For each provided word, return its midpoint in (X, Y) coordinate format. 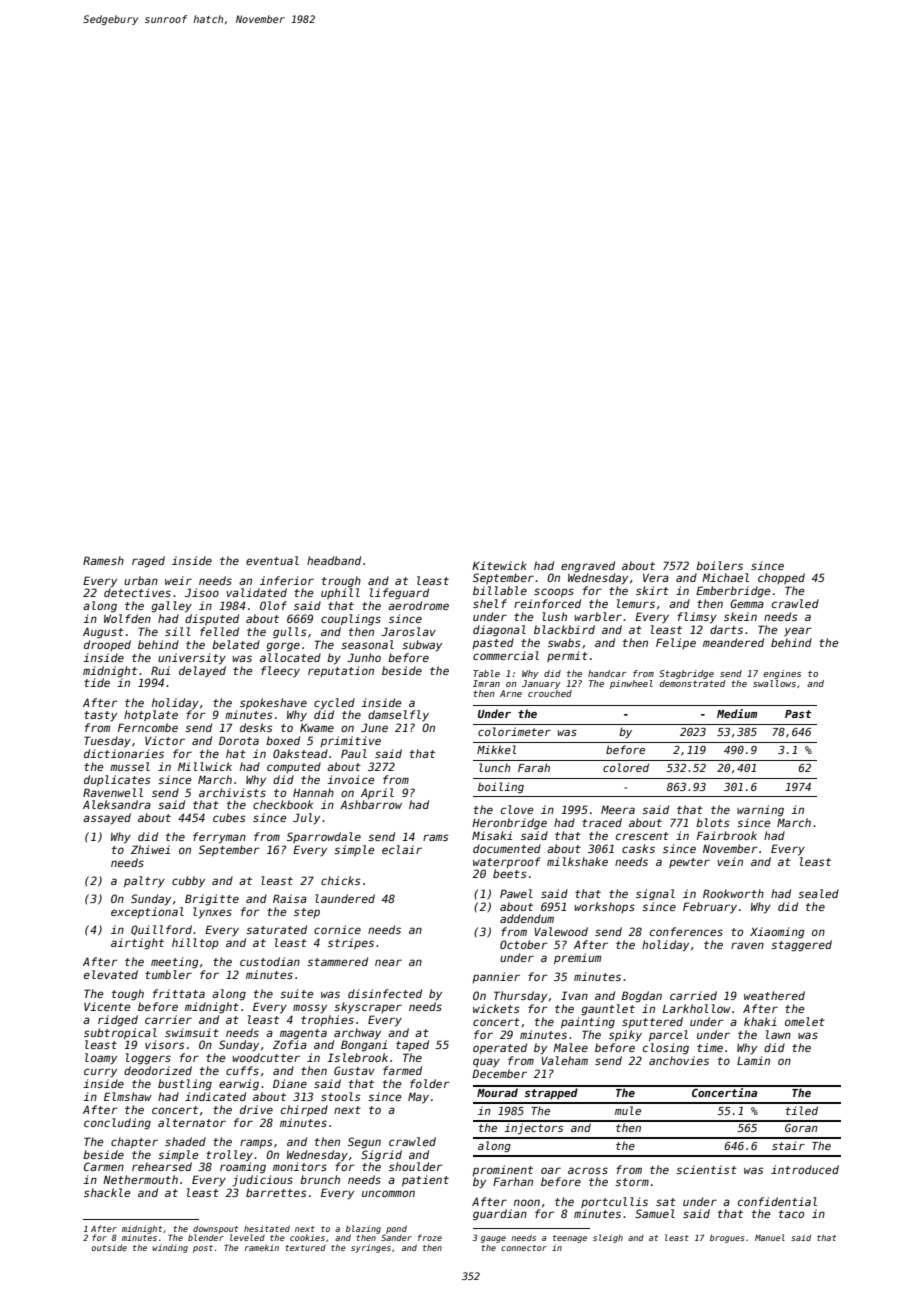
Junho (364, 657)
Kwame (317, 728)
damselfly (398, 715)
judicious (262, 1181)
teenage (570, 1239)
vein (730, 861)
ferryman (219, 838)
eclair (402, 849)
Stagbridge (686, 674)
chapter (134, 1142)
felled (219, 631)
